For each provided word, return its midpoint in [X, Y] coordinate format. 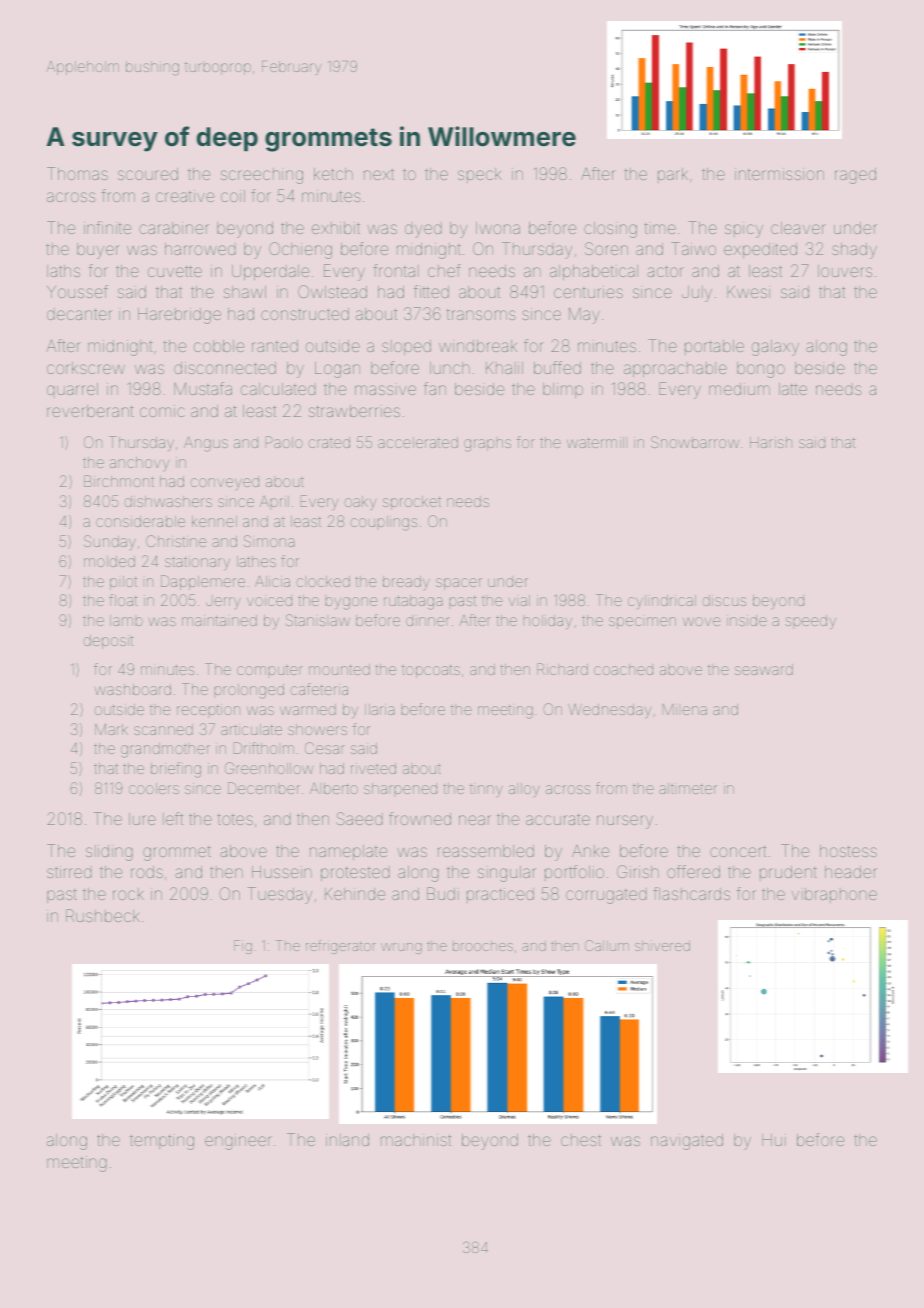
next [379, 174]
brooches [483, 946]
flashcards [691, 893]
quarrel [72, 390]
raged [855, 176]
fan [435, 388]
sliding [109, 853]
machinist [416, 1140]
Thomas [77, 173]
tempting [162, 1142]
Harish [771, 442]
